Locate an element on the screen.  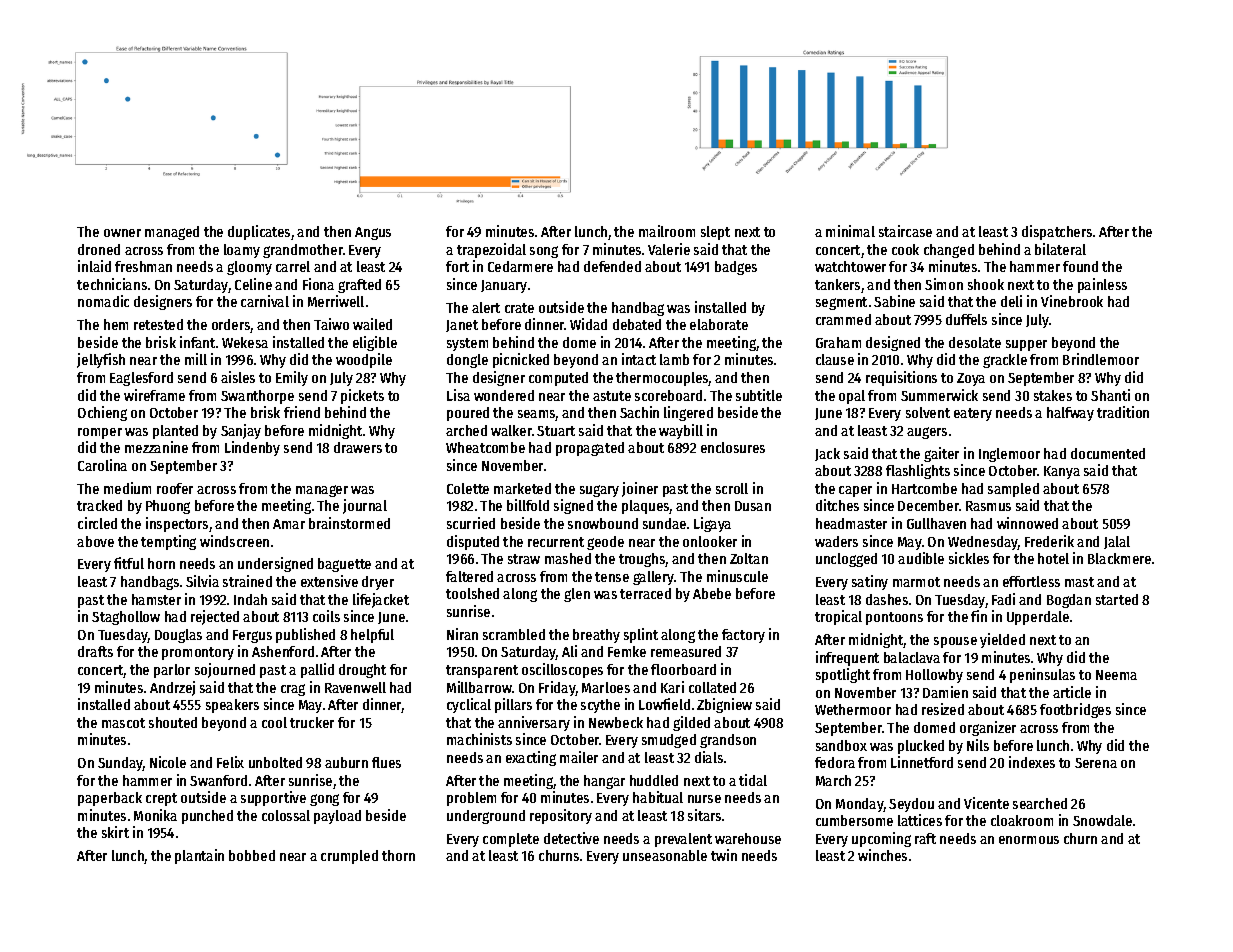
managed is located at coordinates (172, 233).
